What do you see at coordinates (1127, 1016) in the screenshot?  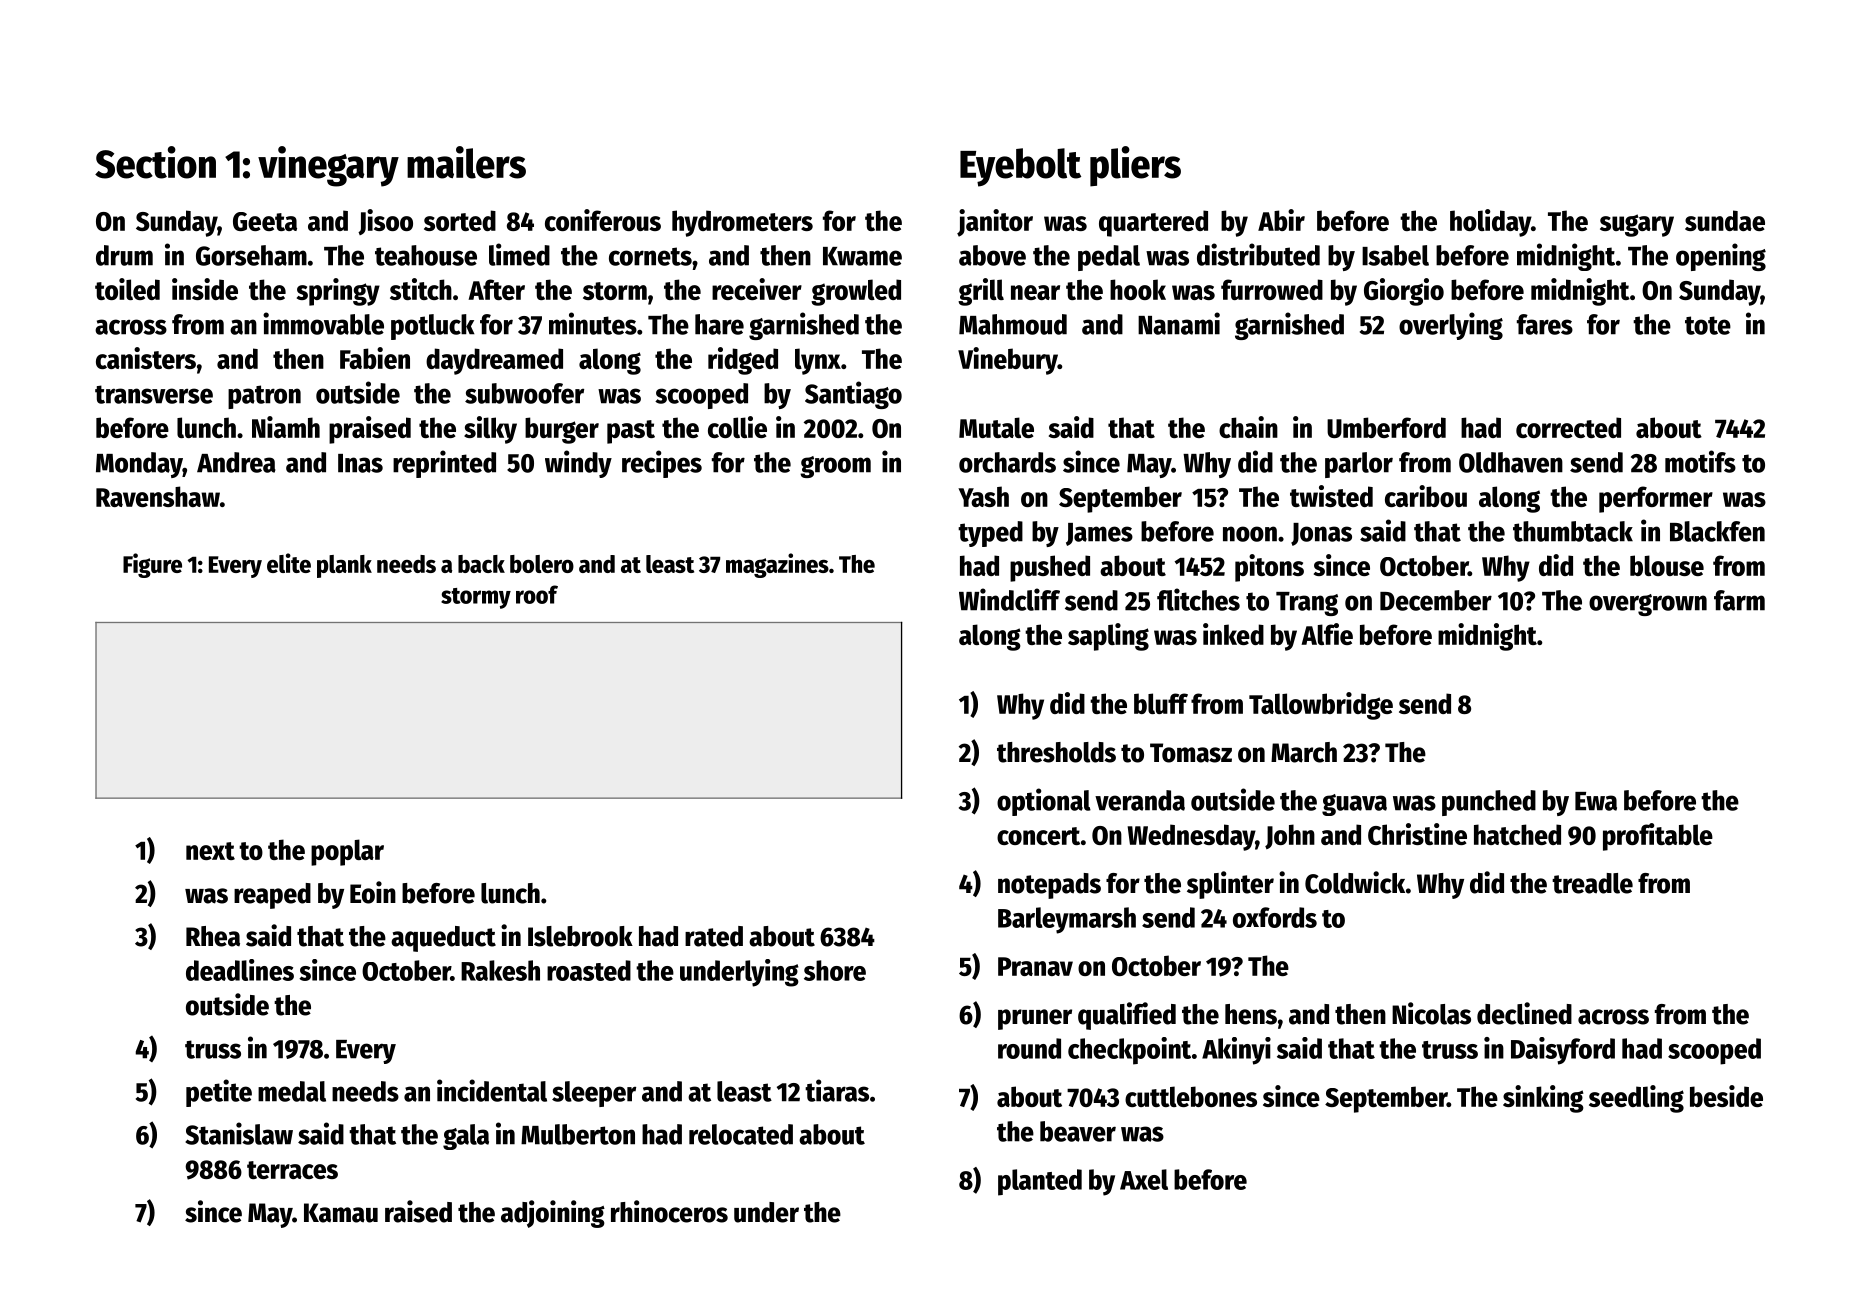 I see `qualified` at bounding box center [1127, 1016].
